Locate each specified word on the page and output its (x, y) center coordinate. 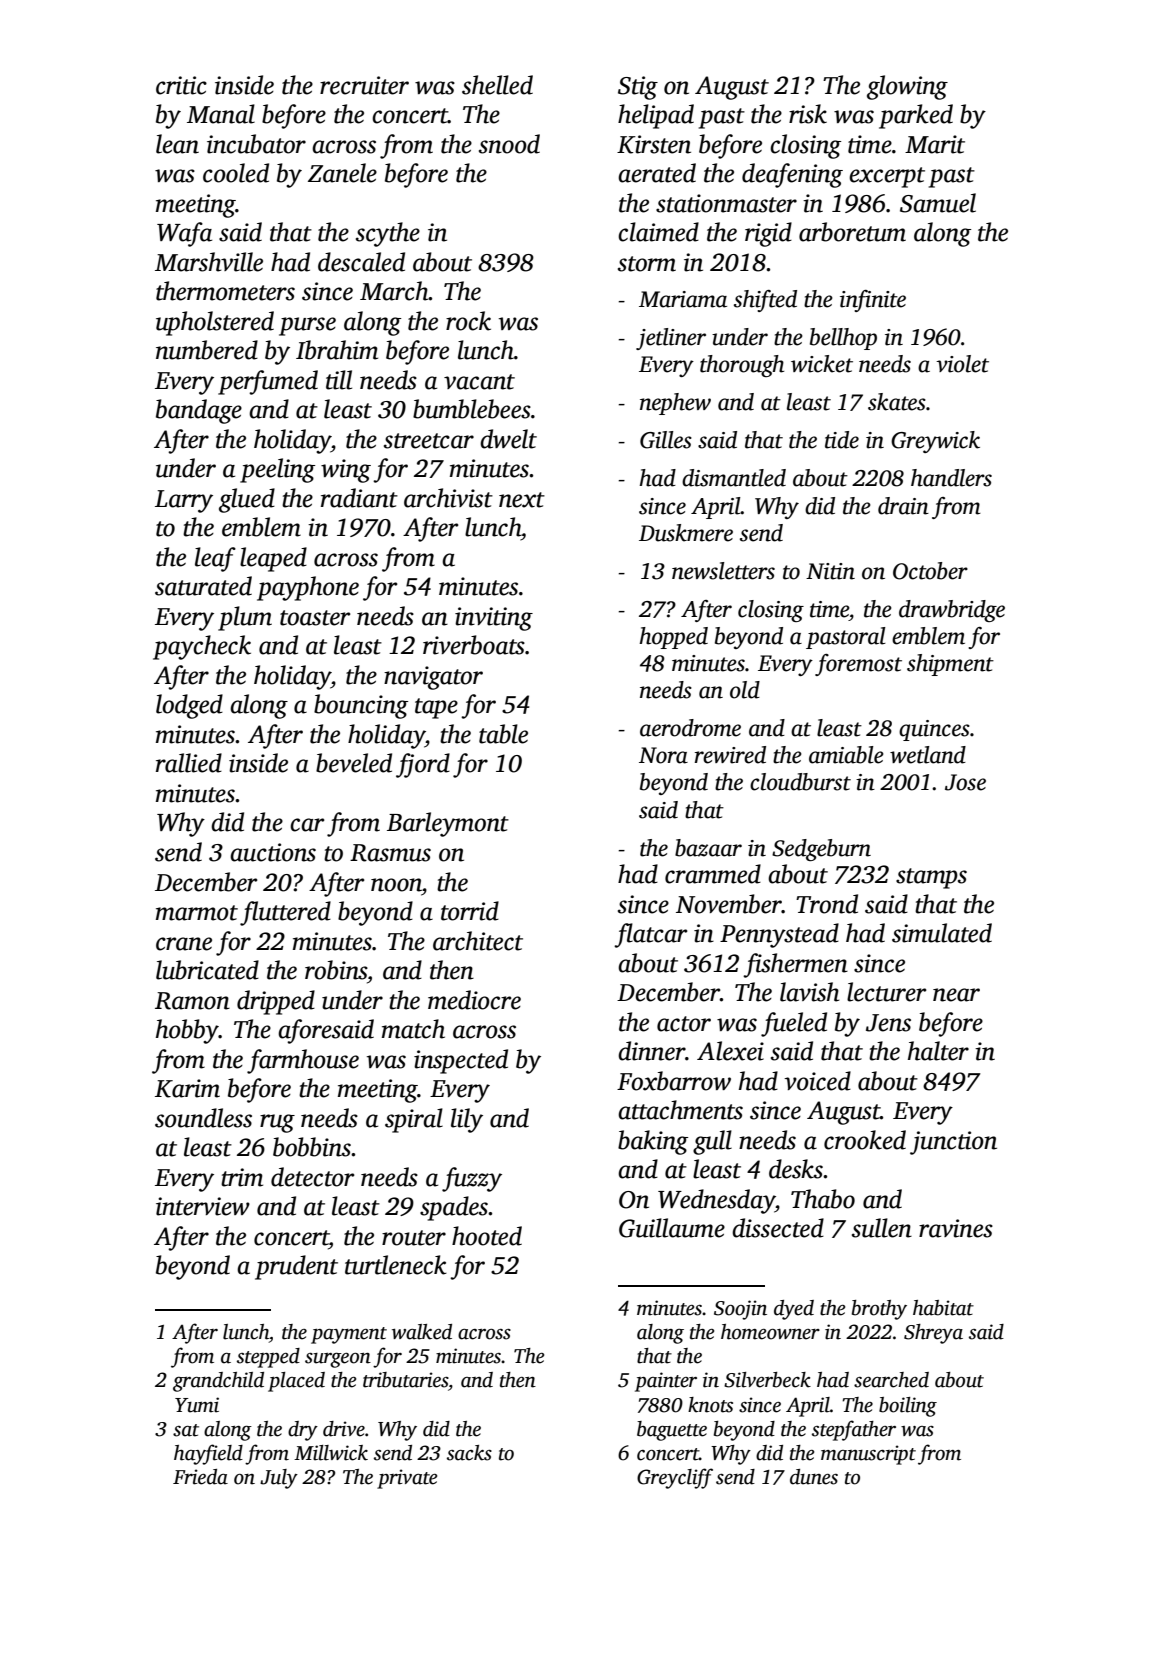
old (745, 690)
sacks (469, 1453)
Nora (663, 755)
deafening (792, 175)
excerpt (887, 177)
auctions (273, 852)
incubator (256, 144)
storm (647, 264)
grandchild (218, 1382)
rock (468, 321)
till (339, 380)
